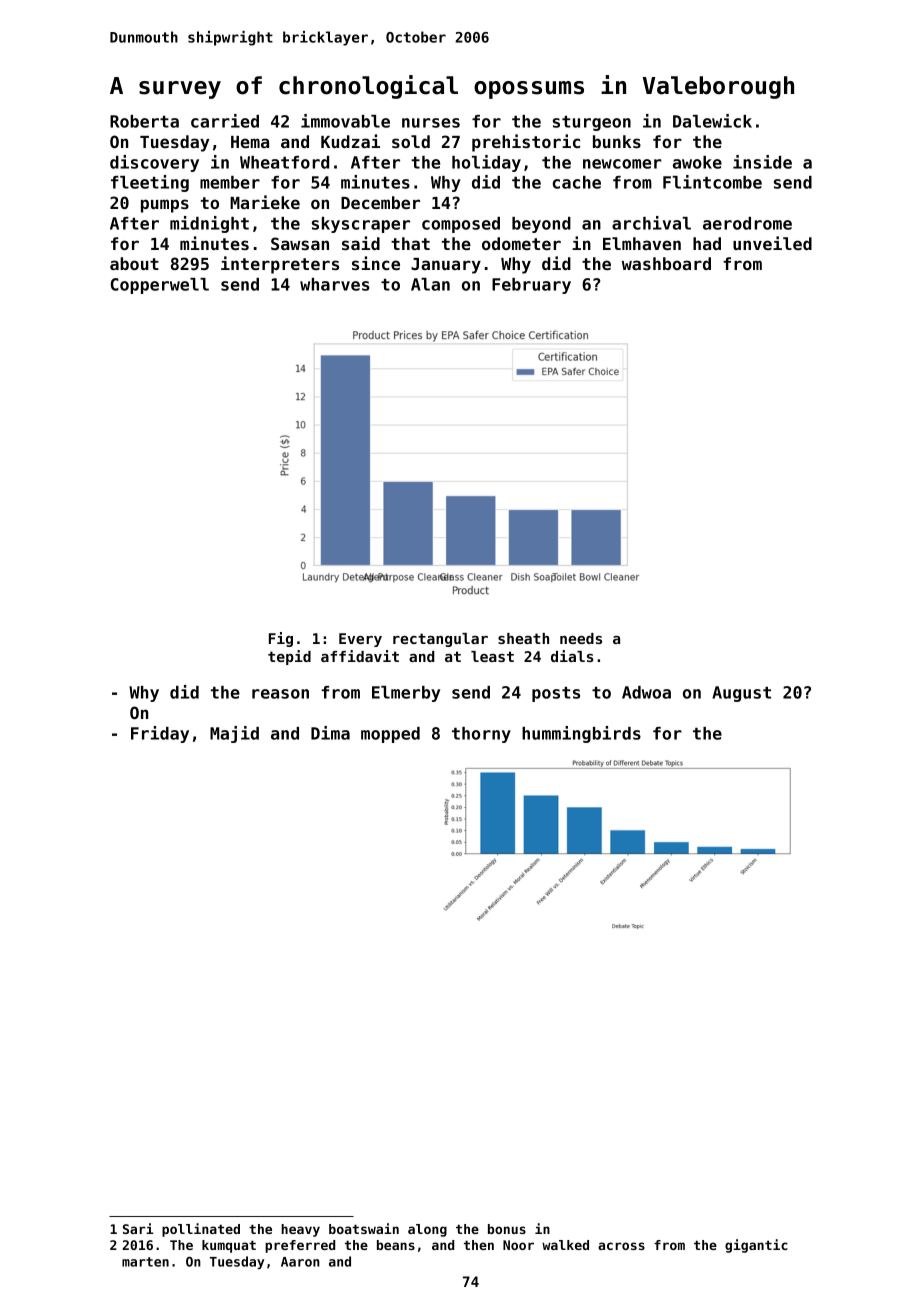 The image size is (924, 1308). Describe the element at coordinates (201, 1230) in the screenshot. I see `pollinated` at that location.
